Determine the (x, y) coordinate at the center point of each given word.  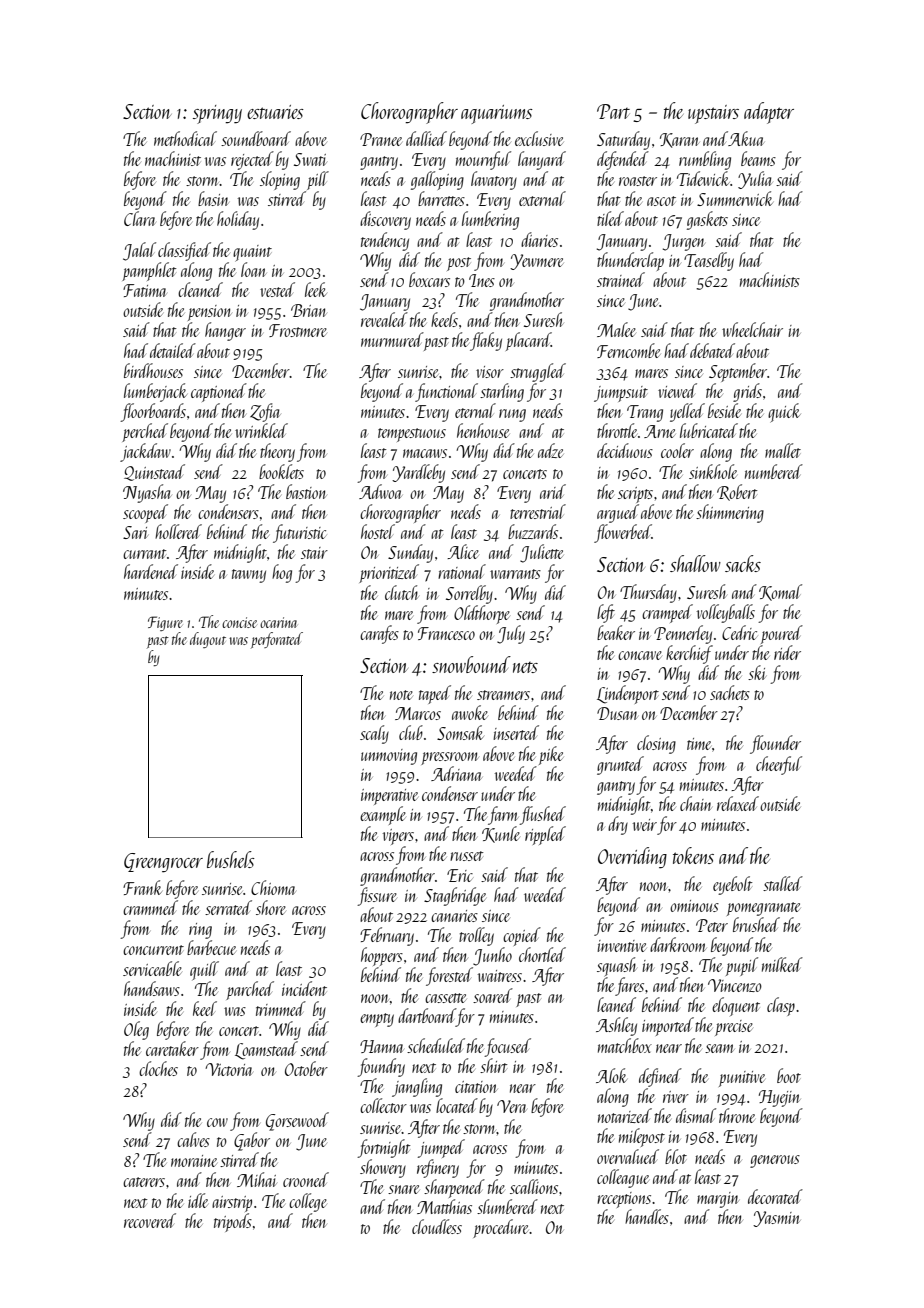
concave (640, 655)
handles (647, 1216)
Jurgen (684, 242)
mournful (483, 160)
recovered (150, 1220)
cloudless (437, 1226)
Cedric (739, 632)
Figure (165, 623)
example (383, 815)
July (511, 634)
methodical (185, 138)
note (401, 695)
